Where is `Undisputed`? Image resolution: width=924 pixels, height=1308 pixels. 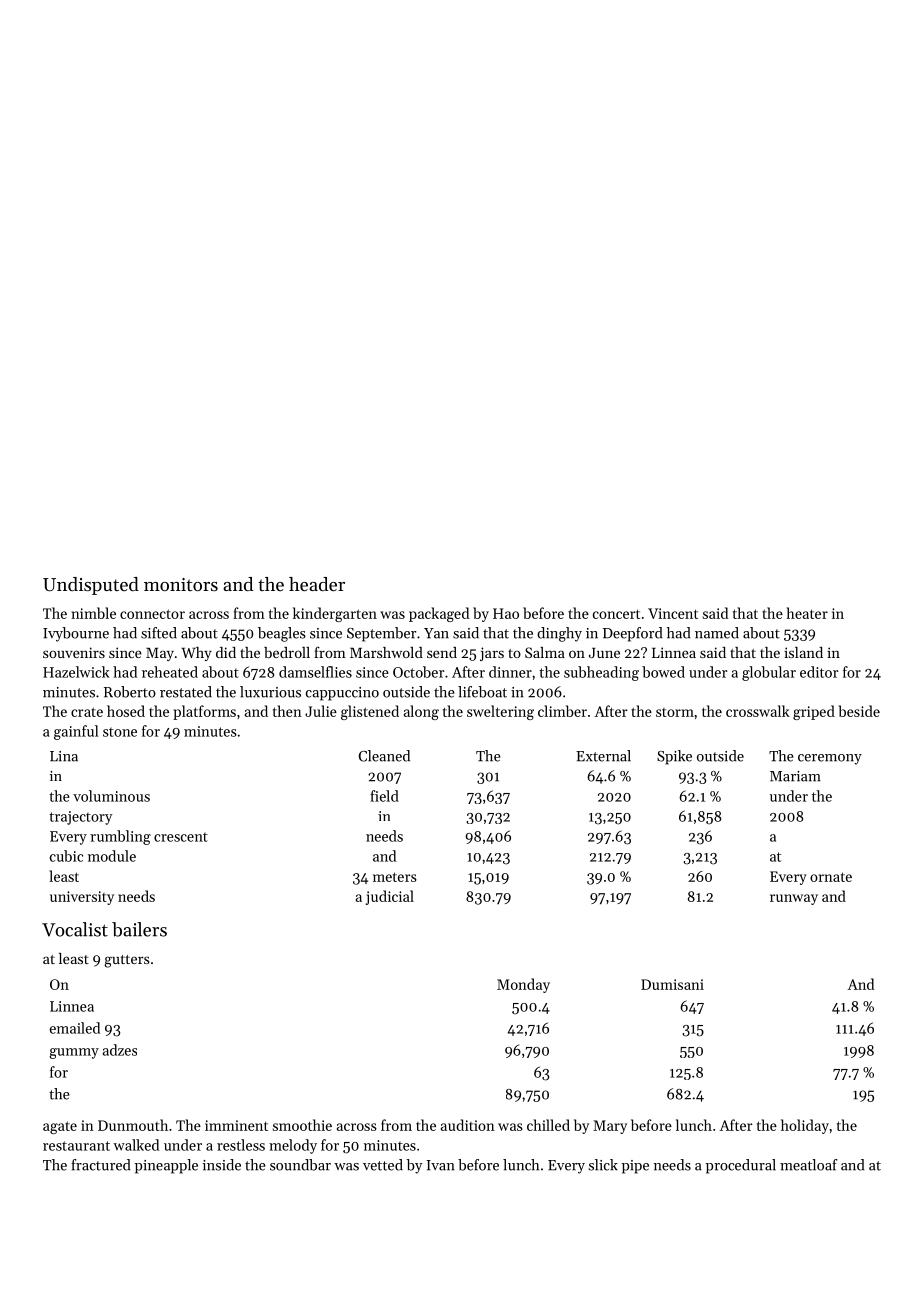
Undisputed is located at coordinates (91, 586).
